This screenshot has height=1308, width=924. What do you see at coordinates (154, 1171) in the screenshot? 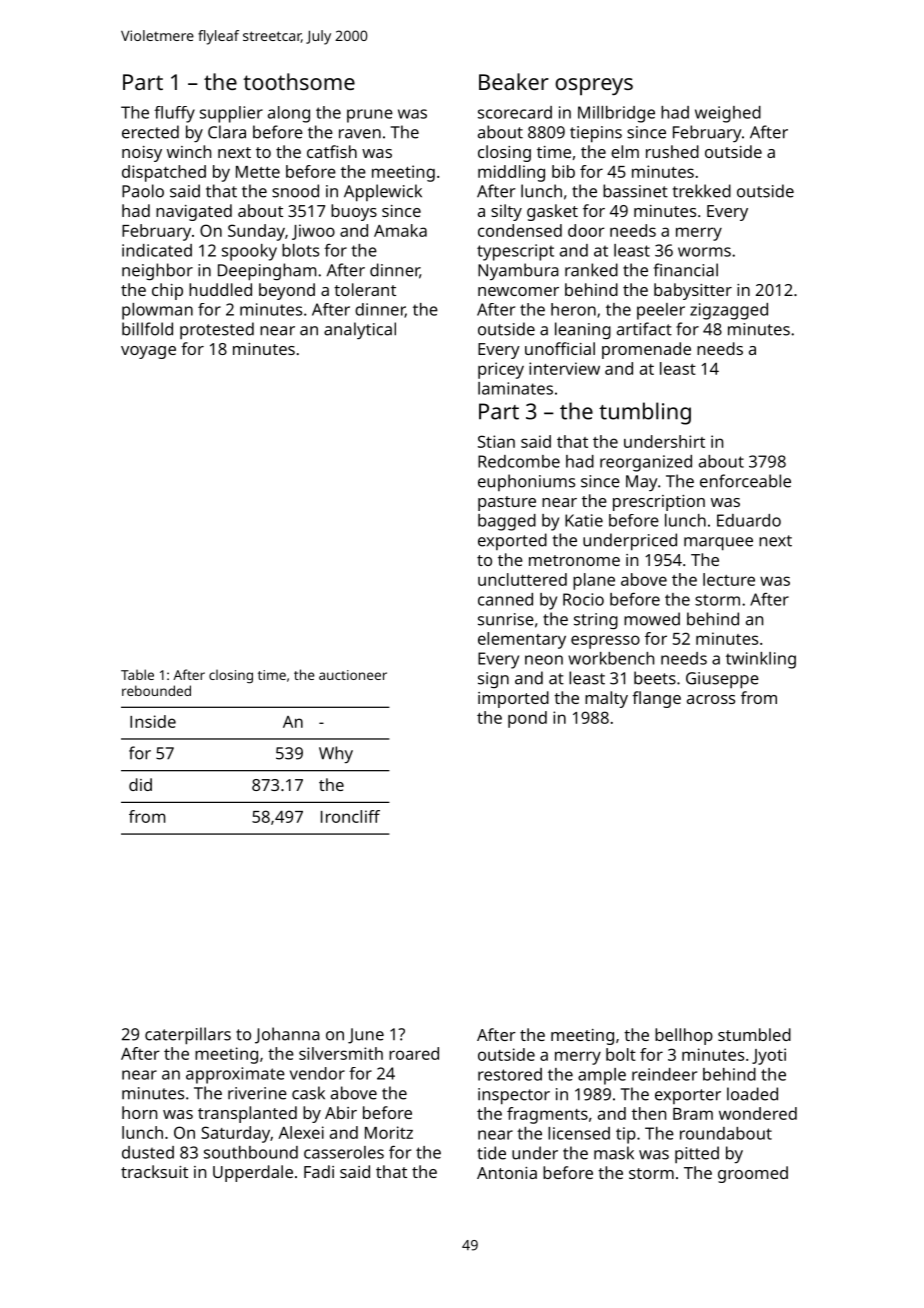
I see `tracksuit` at bounding box center [154, 1171].
